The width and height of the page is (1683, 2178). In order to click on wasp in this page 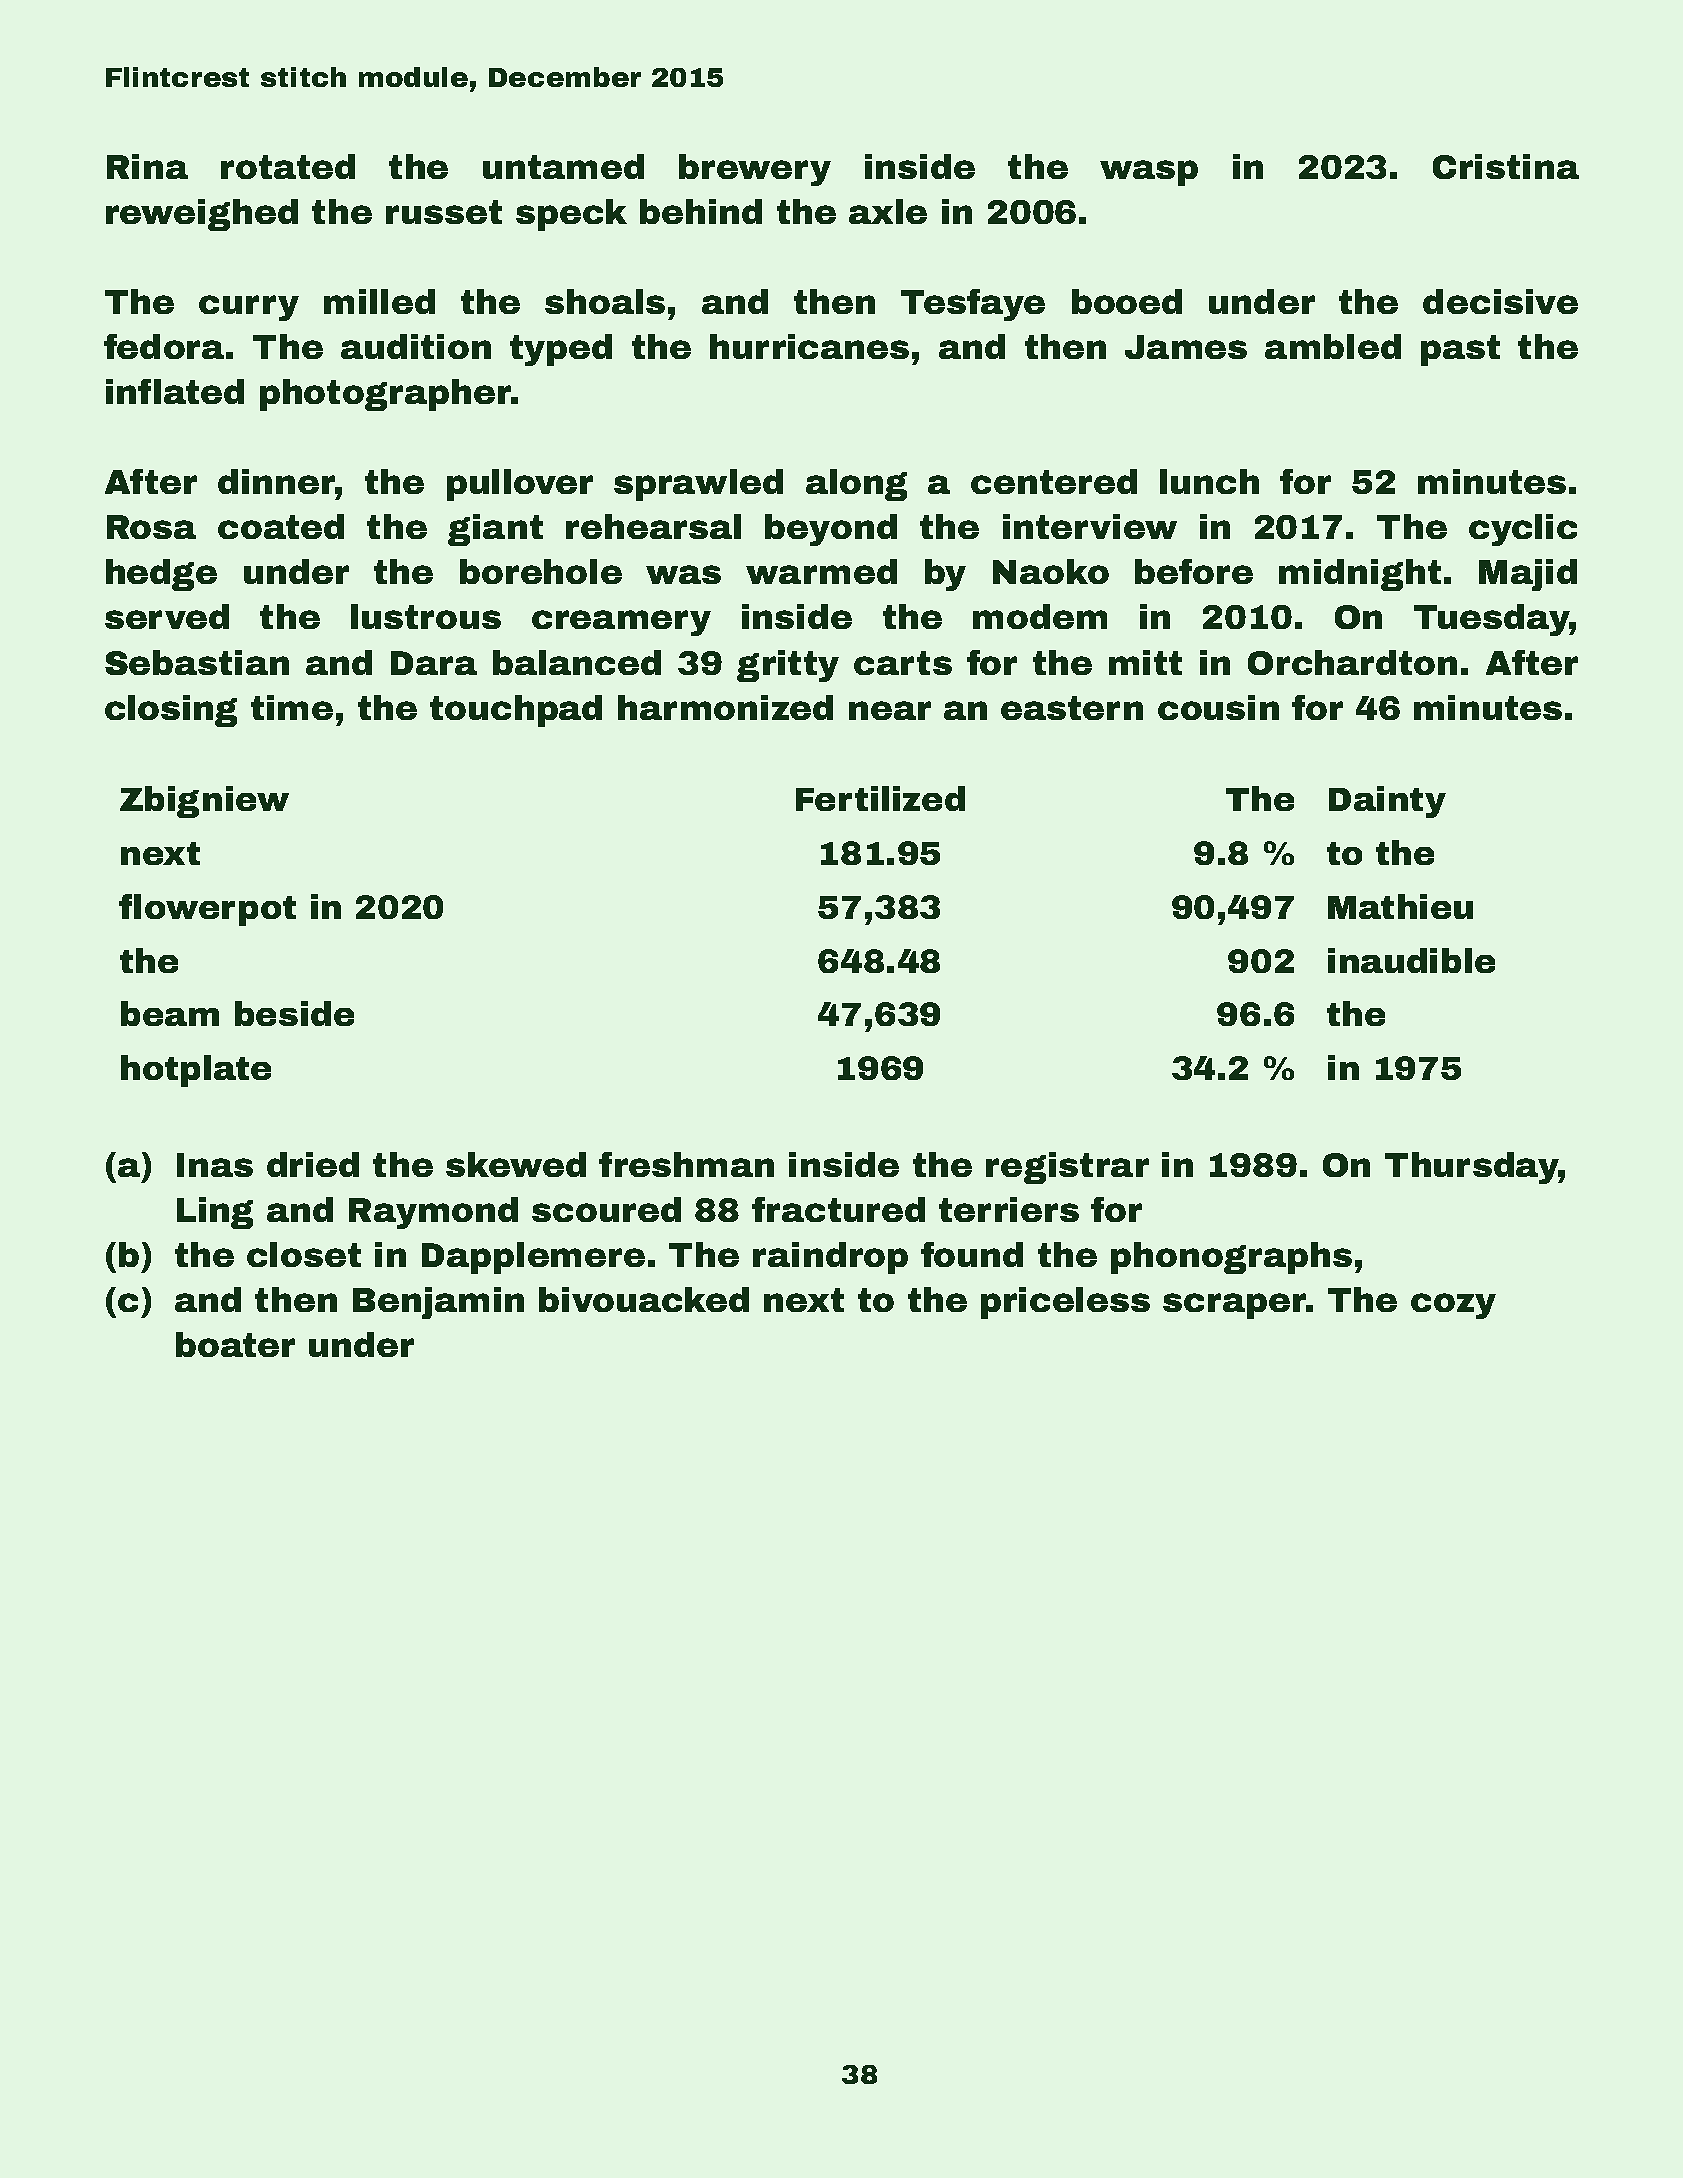, I will do `click(1149, 173)`.
